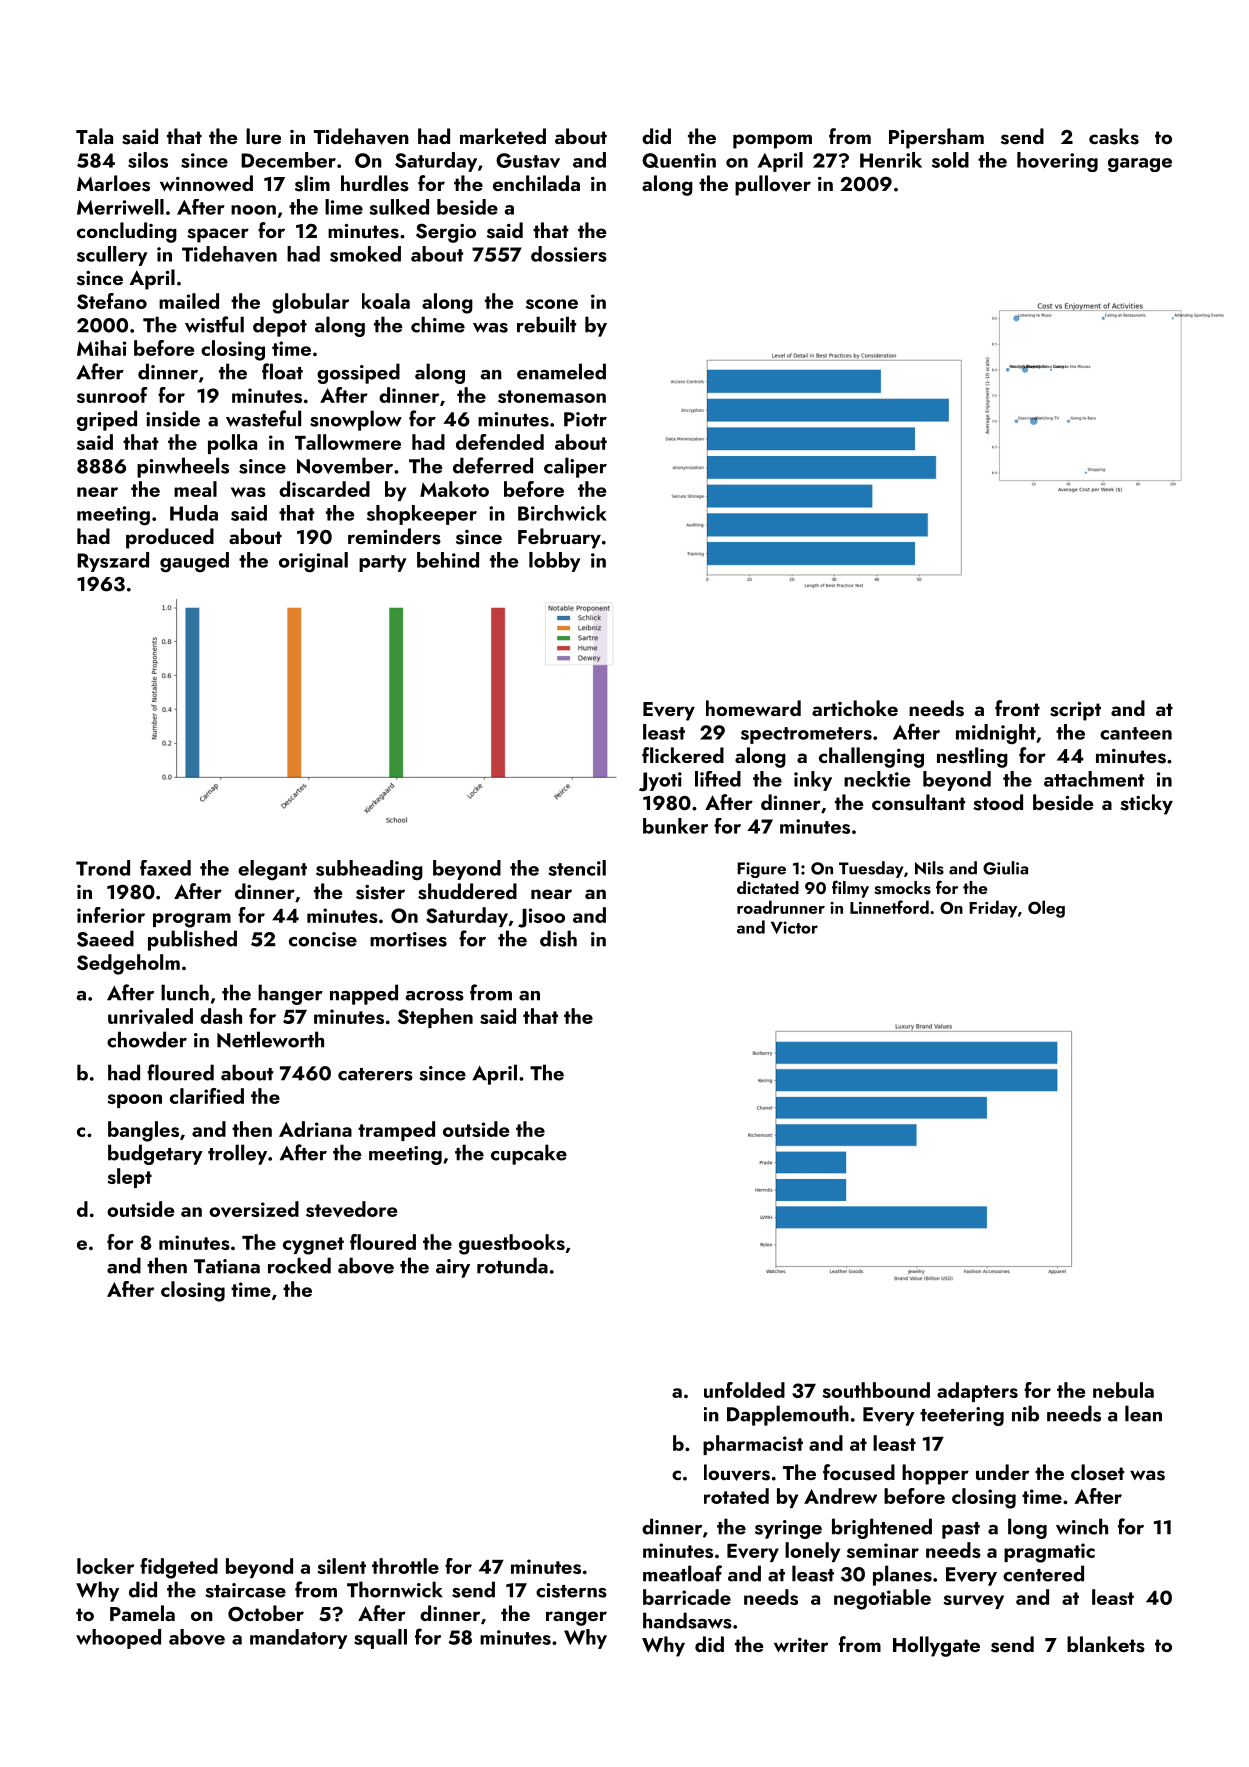 Image resolution: width=1249 pixels, height=1767 pixels. I want to click on staircase, so click(245, 1590).
